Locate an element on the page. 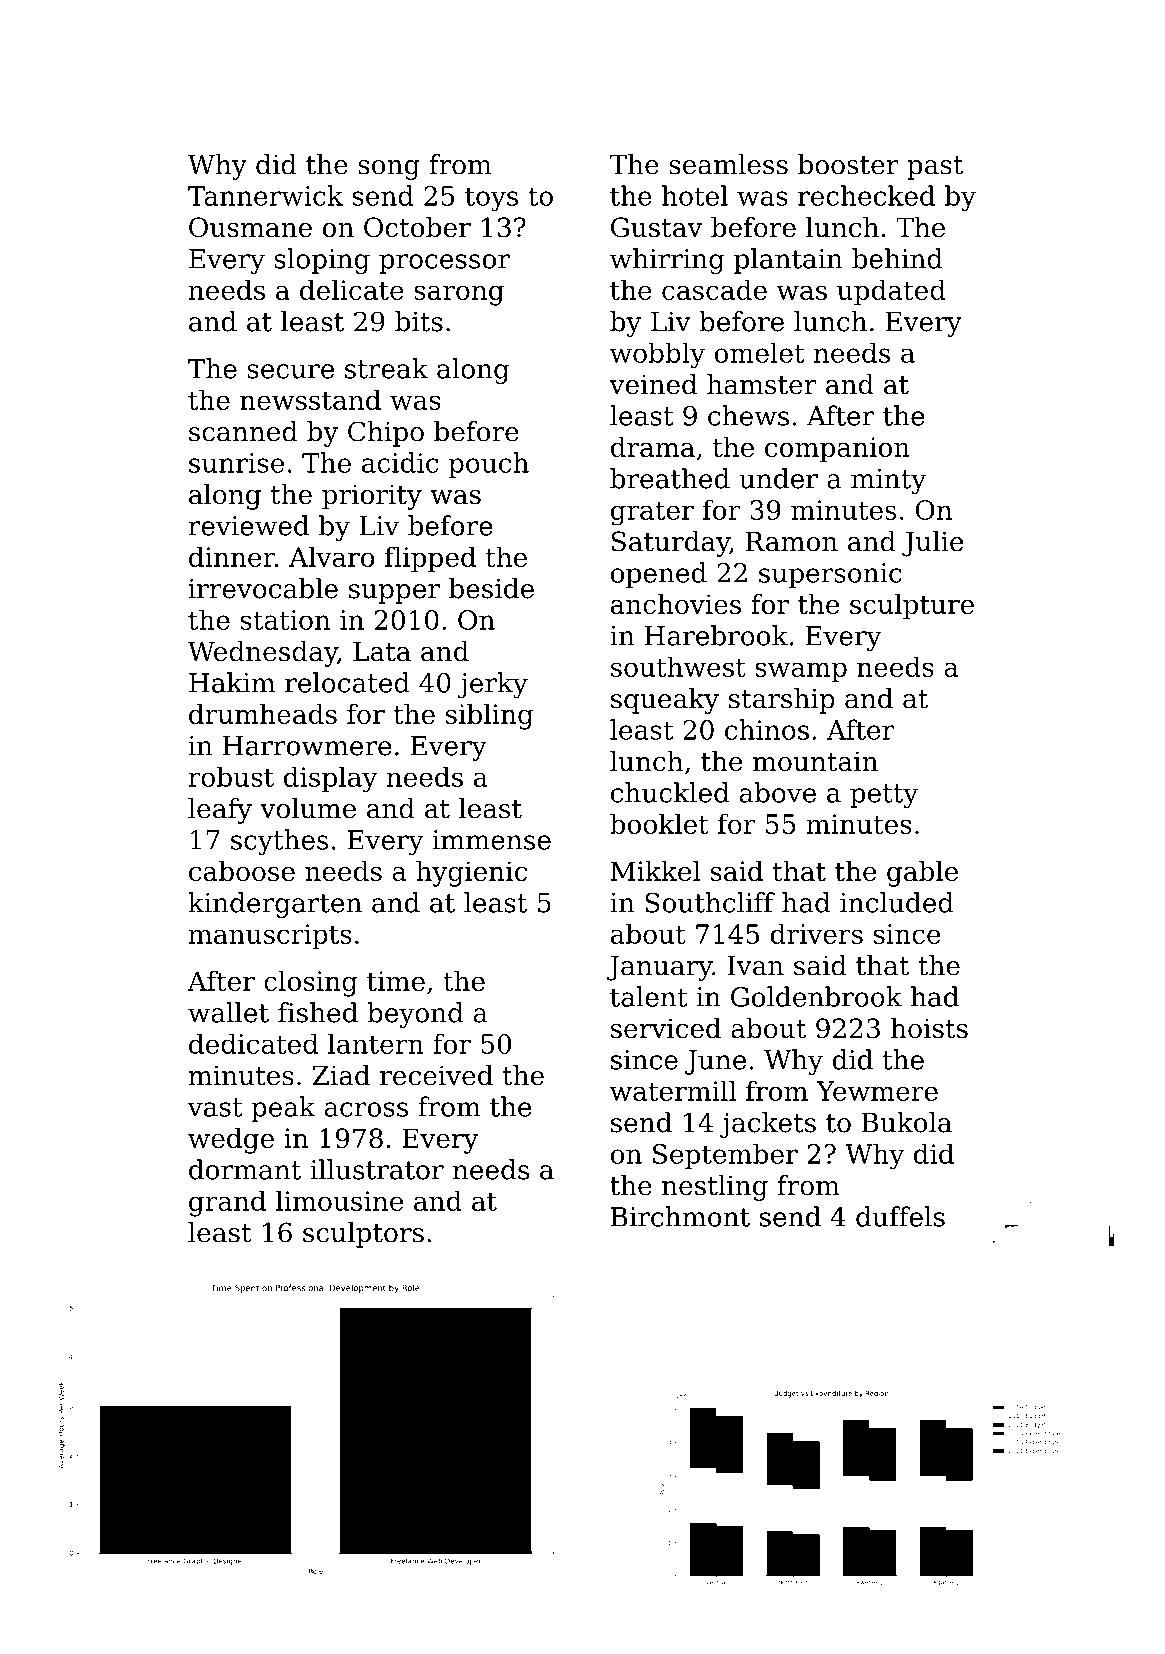 This document has height=1654, width=1165. grand is located at coordinates (227, 1203).
